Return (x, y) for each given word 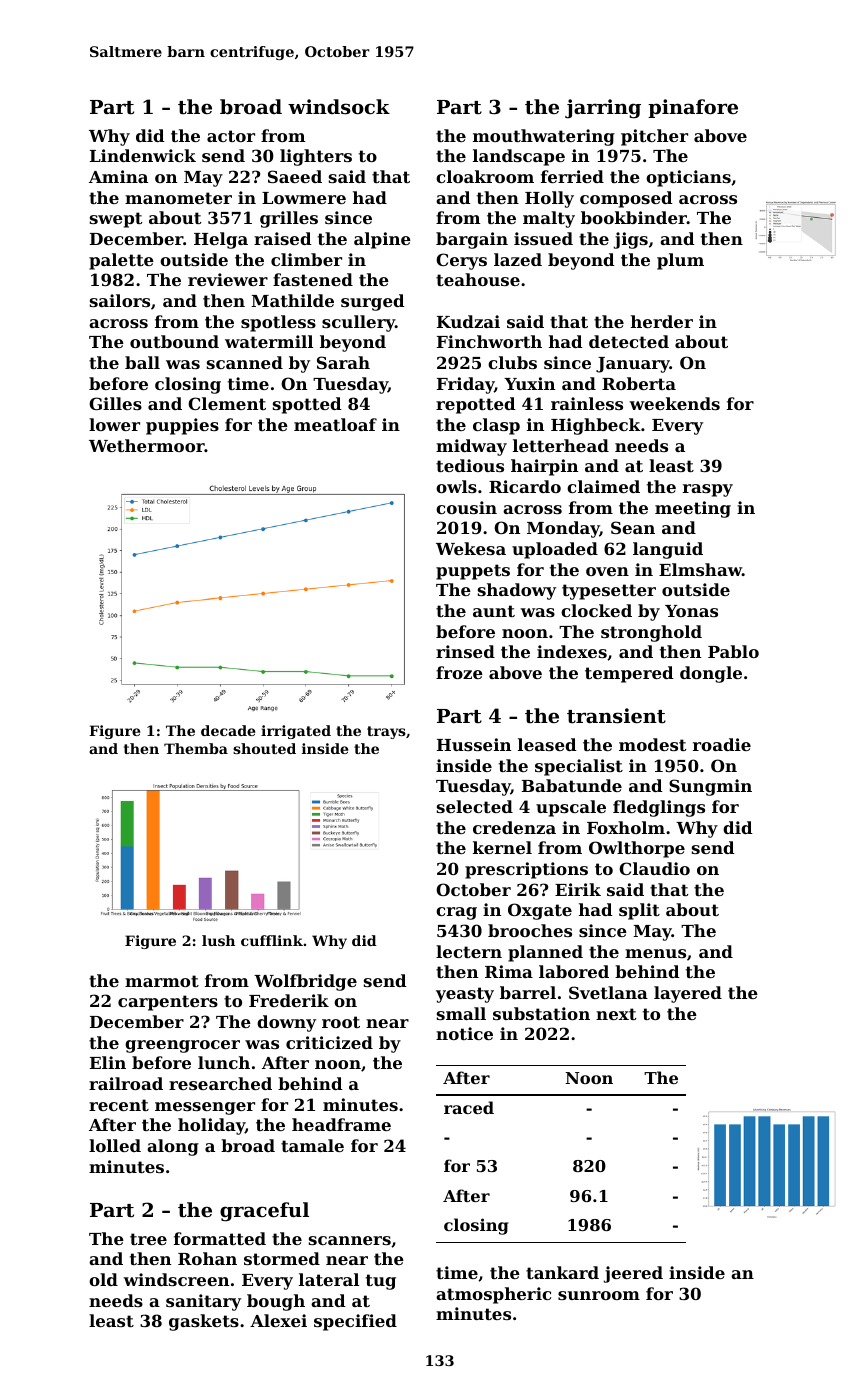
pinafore (693, 108)
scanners (350, 1240)
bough (276, 1302)
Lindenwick (143, 155)
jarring (603, 109)
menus (655, 953)
